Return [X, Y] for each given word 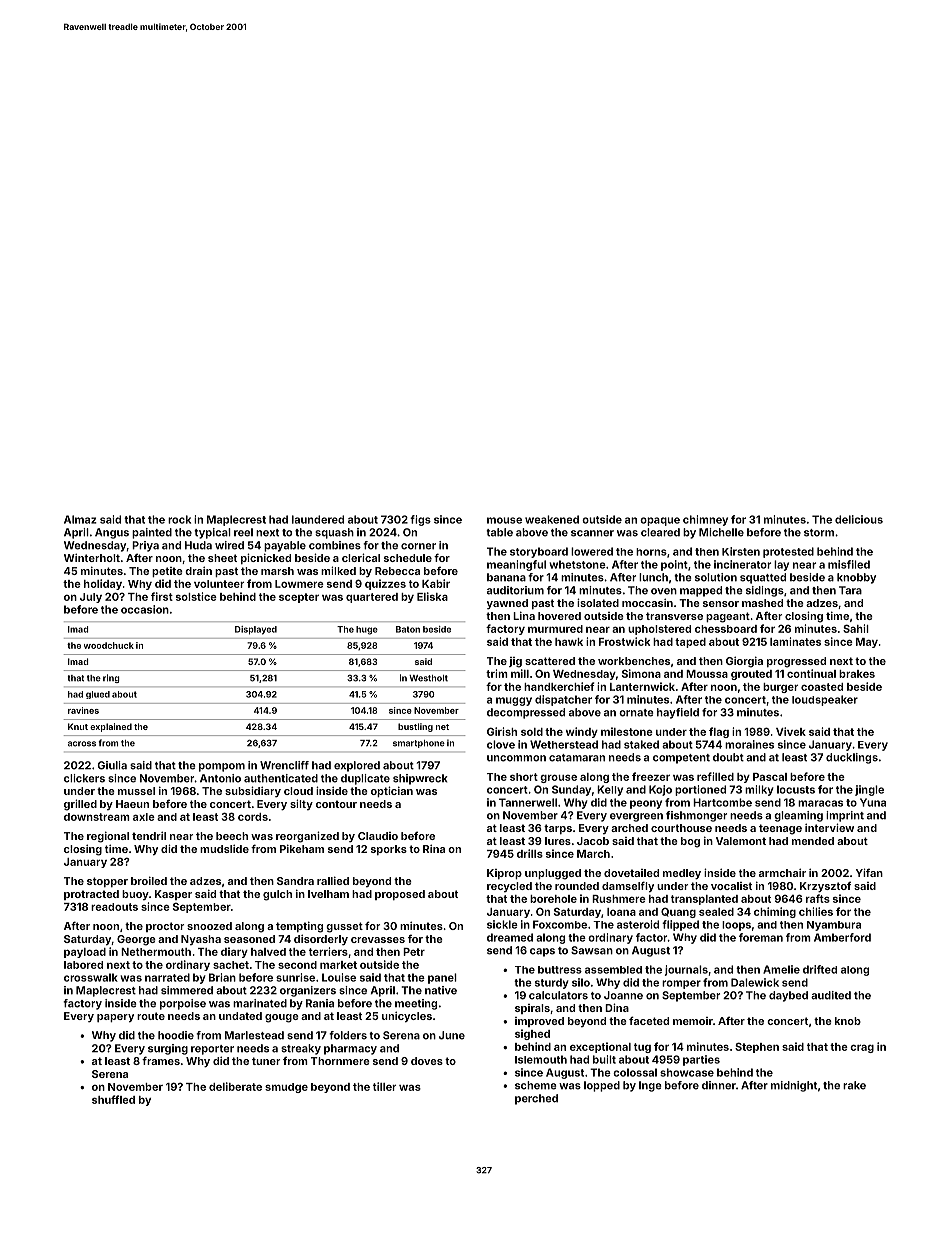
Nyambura [834, 926]
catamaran [577, 758]
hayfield [678, 713]
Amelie [781, 969]
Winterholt [92, 557]
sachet [231, 965]
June [452, 1035]
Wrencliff [284, 765]
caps [542, 952]
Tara [850, 590]
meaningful [516, 565]
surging [168, 1049]
